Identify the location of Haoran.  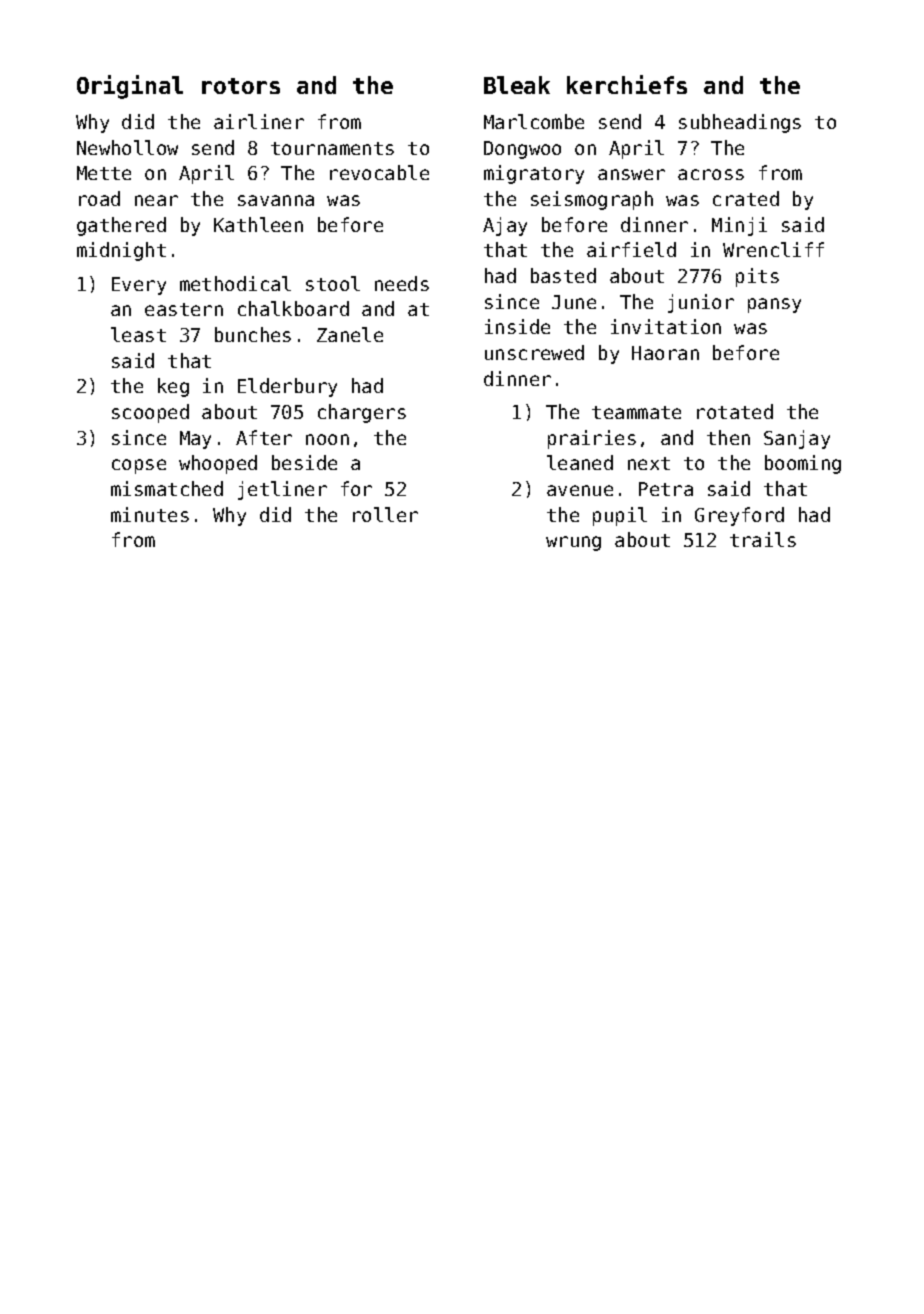
(665, 353).
